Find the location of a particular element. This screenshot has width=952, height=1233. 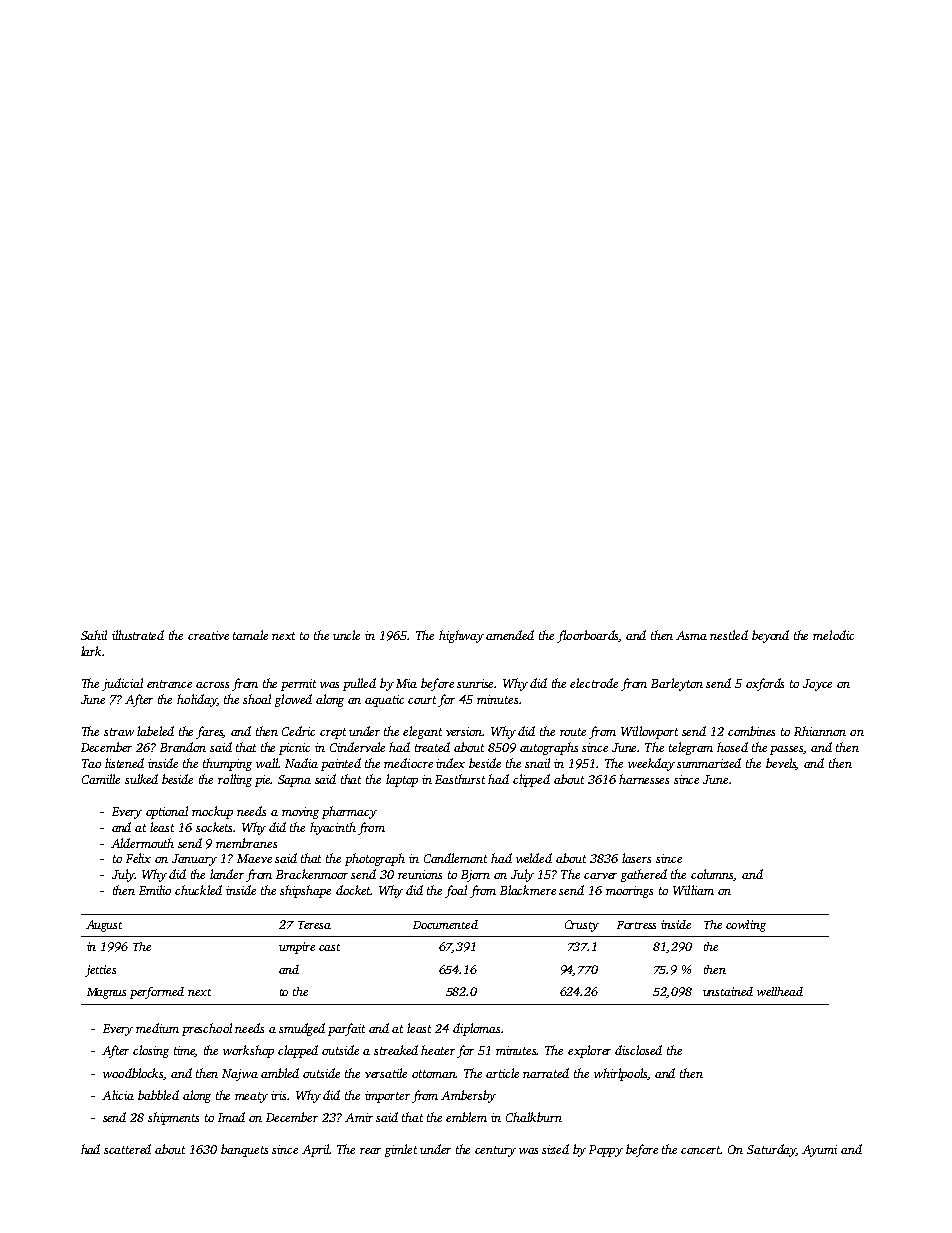

straw is located at coordinates (119, 732).
